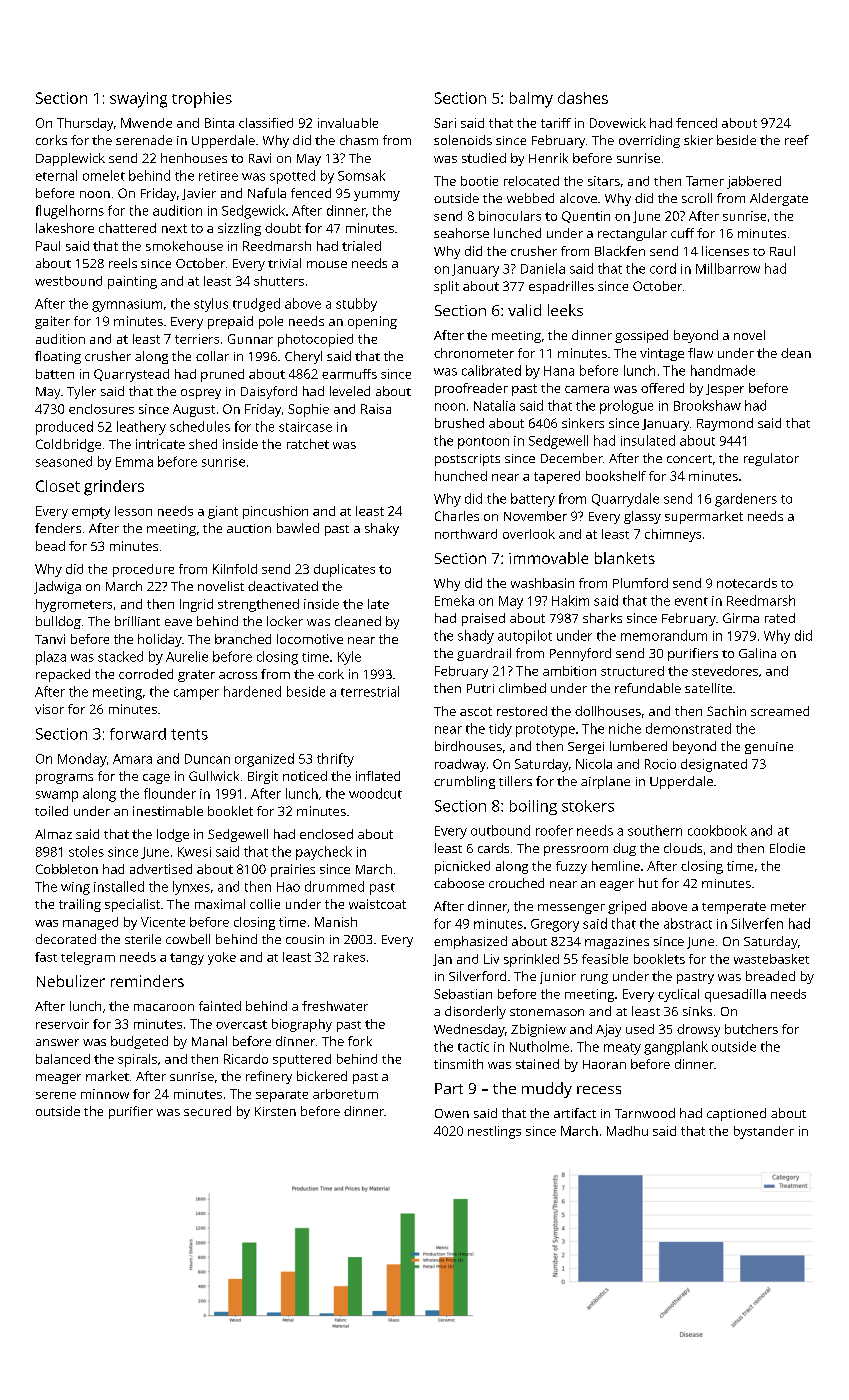 The image size is (849, 1400). I want to click on birdhouses, so click(468, 746).
